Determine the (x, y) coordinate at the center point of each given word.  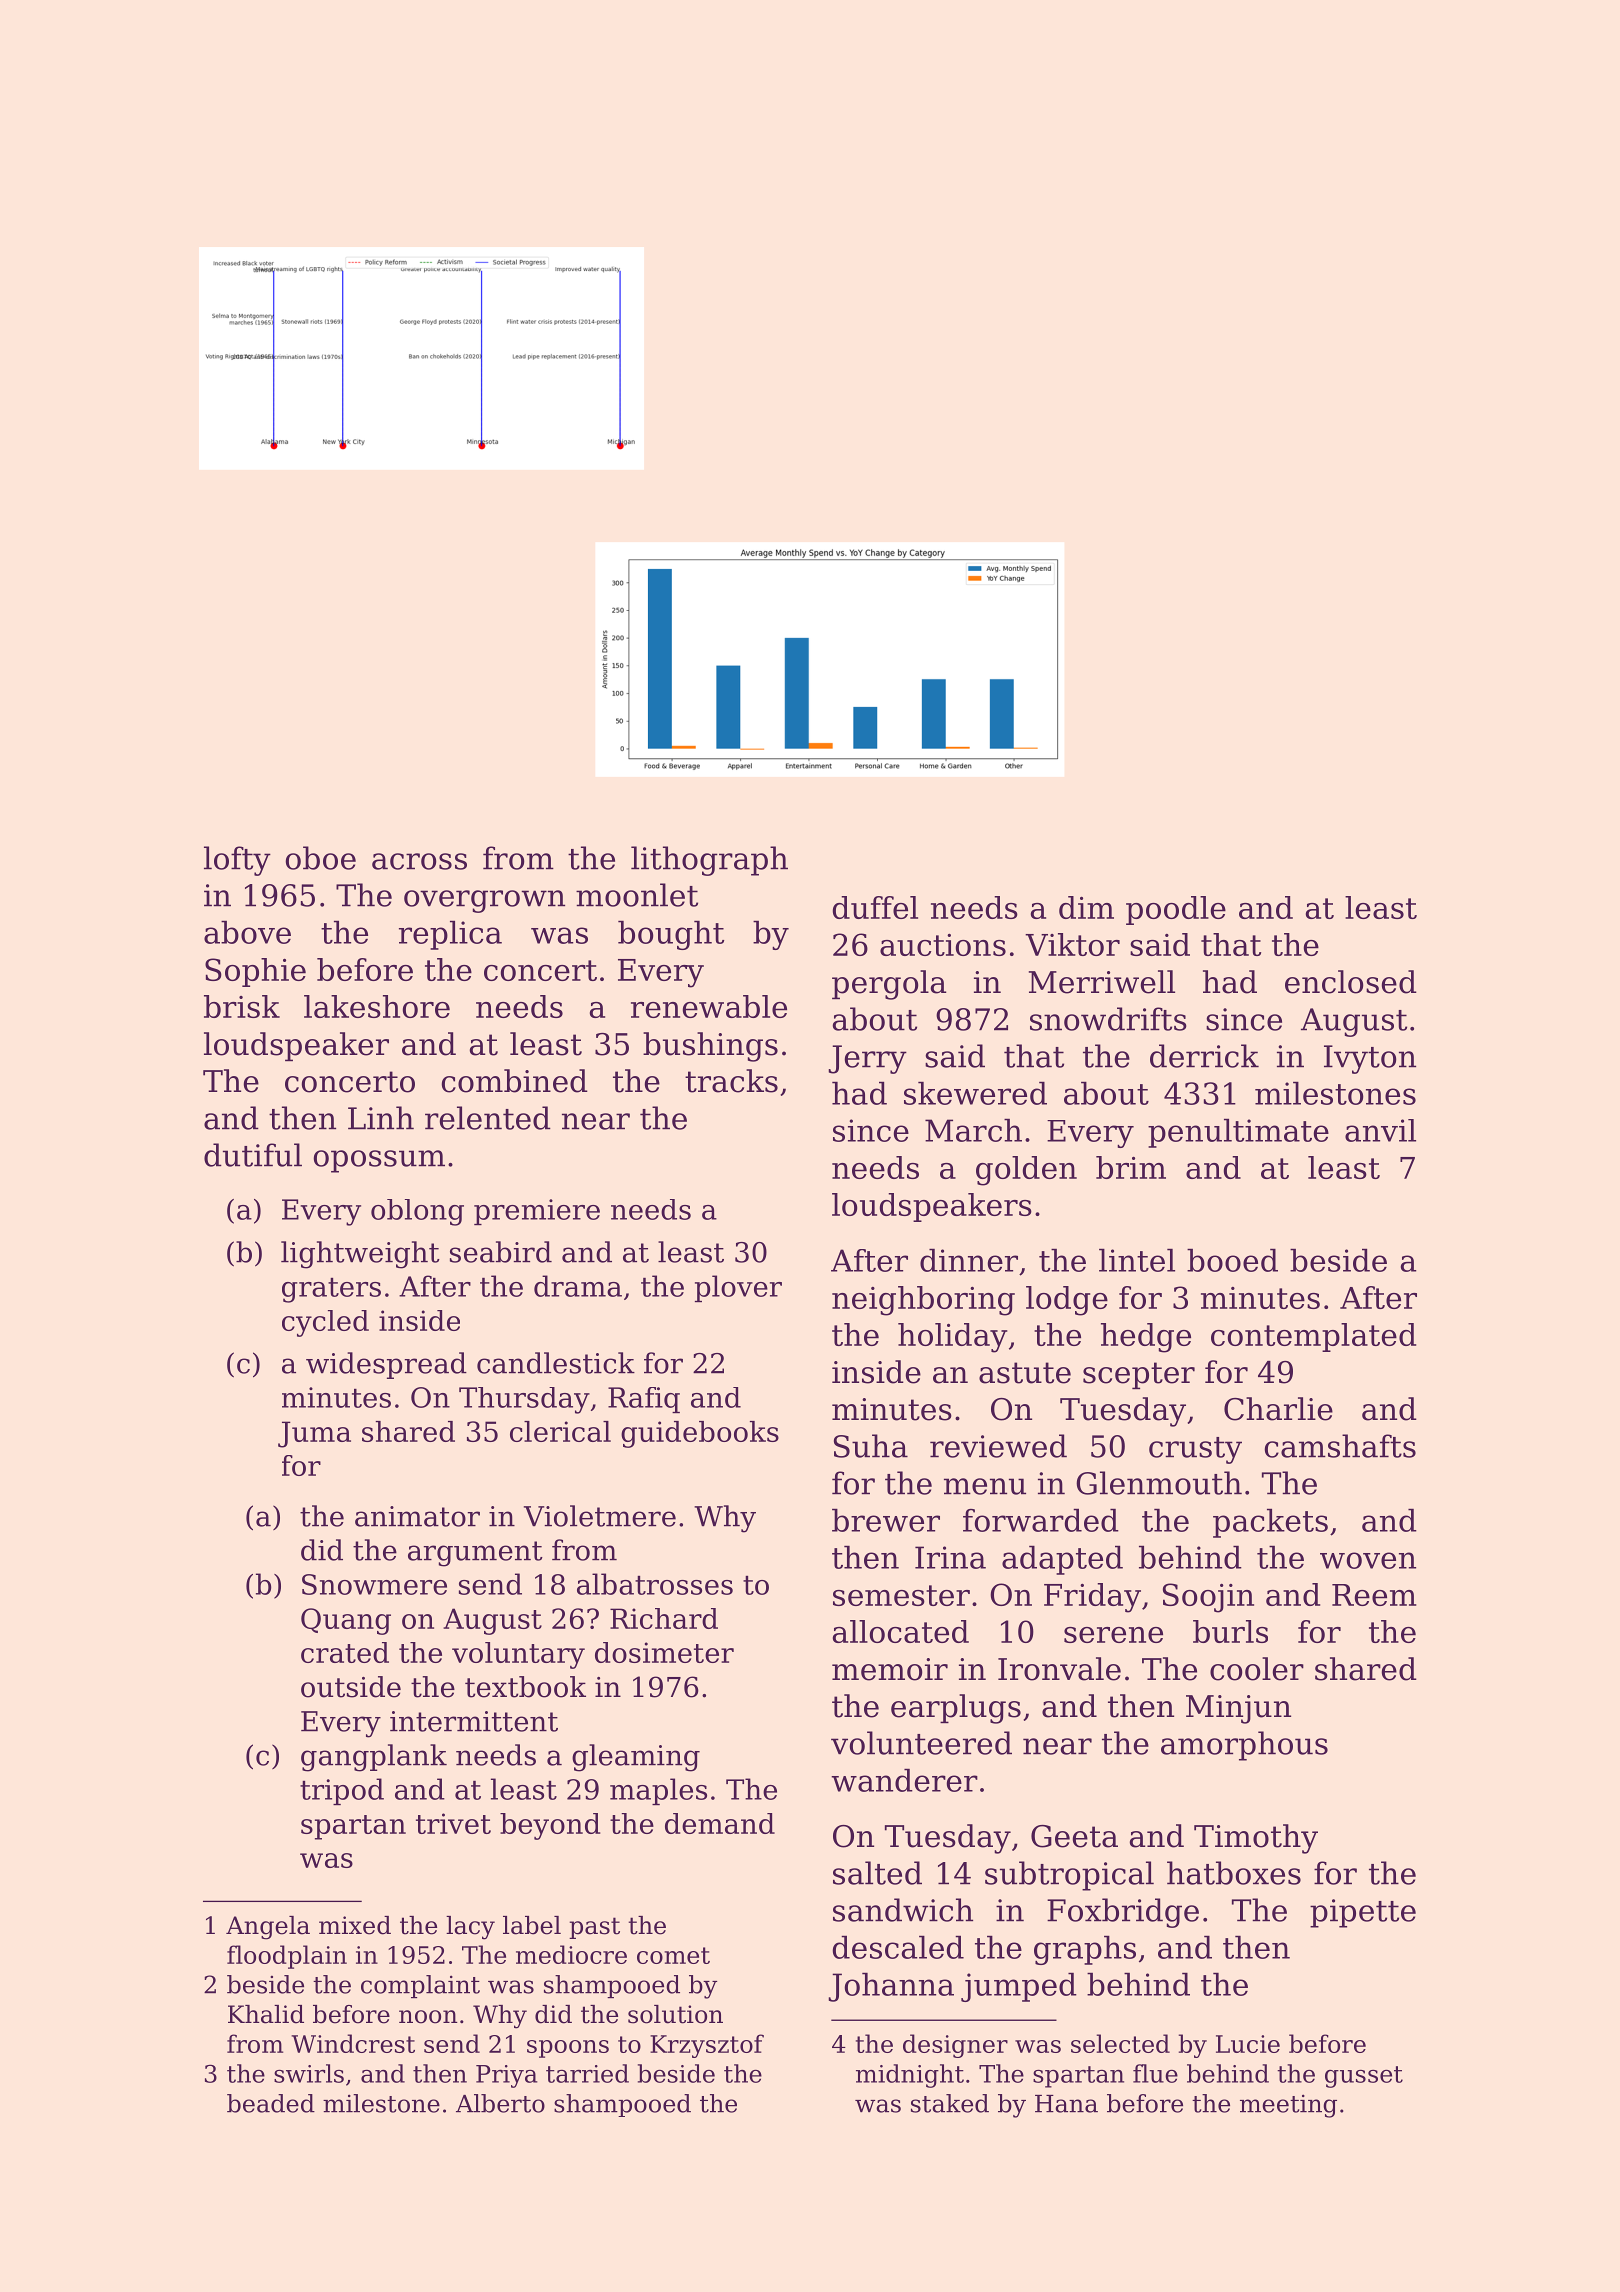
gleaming (636, 1758)
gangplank (374, 1758)
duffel (875, 907)
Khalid (266, 2014)
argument (475, 1554)
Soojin (1208, 1598)
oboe (321, 858)
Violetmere (600, 1516)
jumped (1019, 1987)
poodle (1176, 910)
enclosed (1351, 982)
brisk (242, 1006)
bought (671, 935)
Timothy (1256, 1839)
